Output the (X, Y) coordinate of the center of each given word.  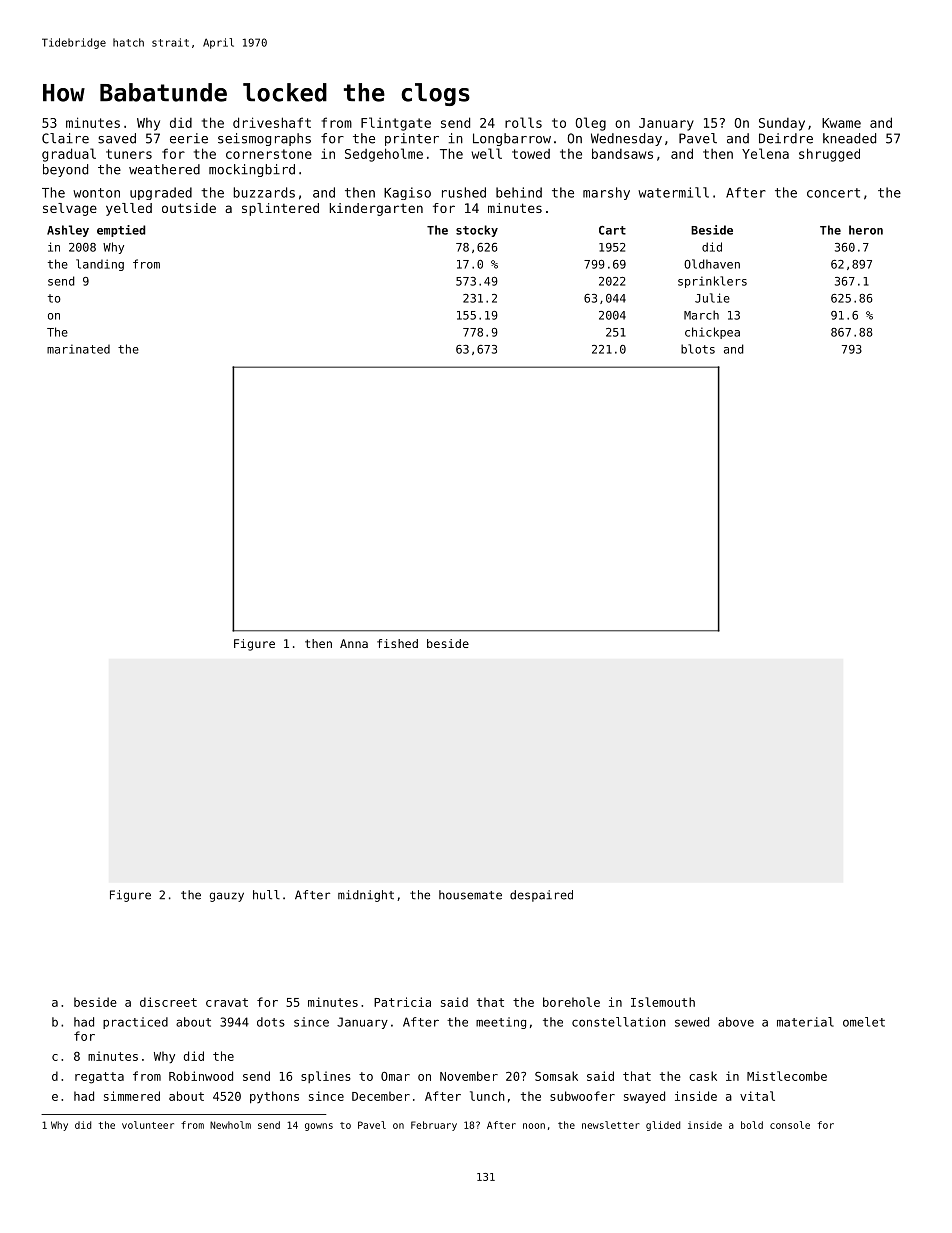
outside (189, 208)
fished (397, 643)
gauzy (227, 897)
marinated (78, 349)
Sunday (782, 124)
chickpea (712, 333)
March (701, 315)
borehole (571, 1002)
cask (703, 1076)
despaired (541, 896)
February (434, 1126)
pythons (274, 1097)
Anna (354, 643)
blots (698, 349)
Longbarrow (512, 139)
